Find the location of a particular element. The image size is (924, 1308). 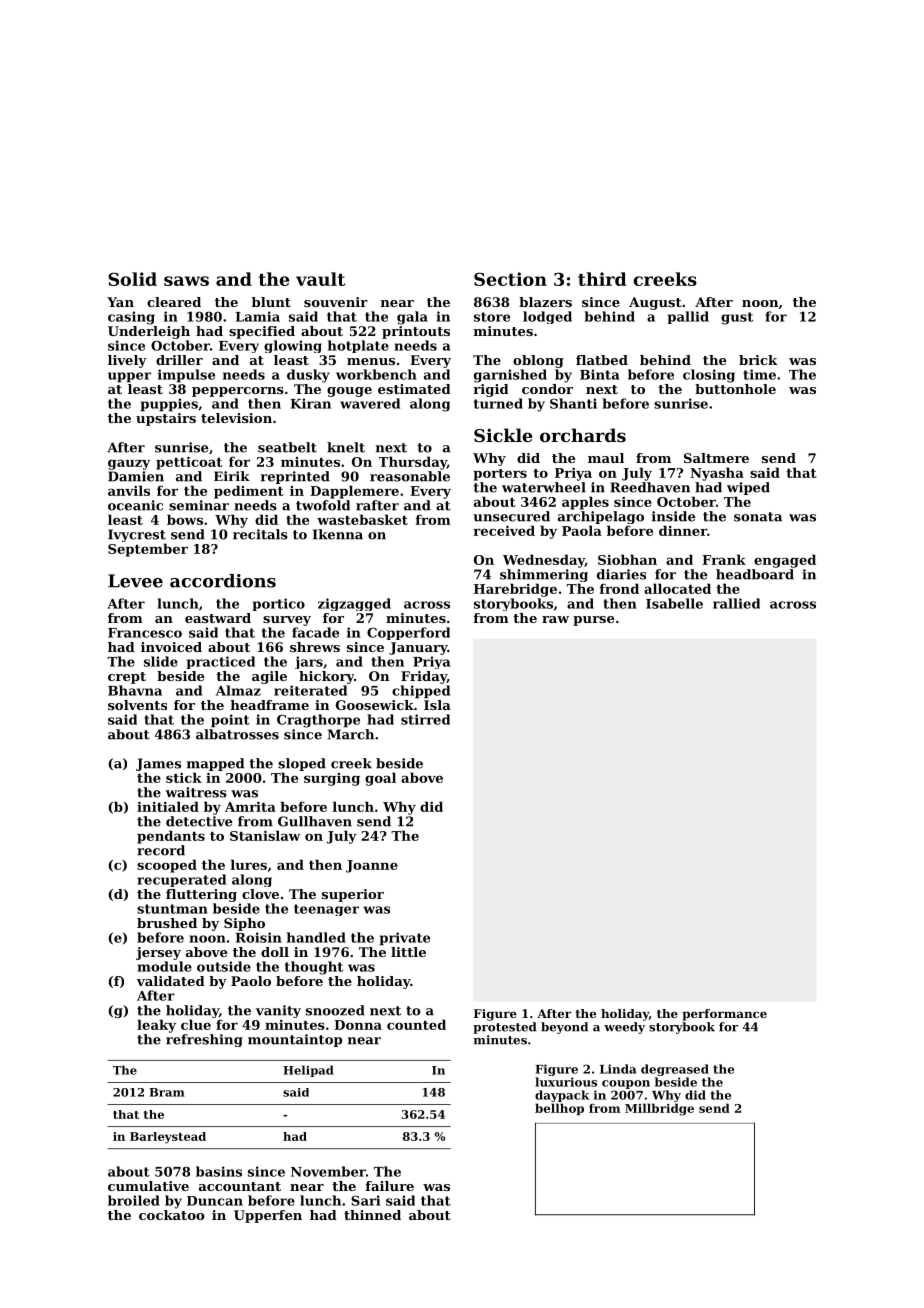

Isabelle is located at coordinates (674, 603).
